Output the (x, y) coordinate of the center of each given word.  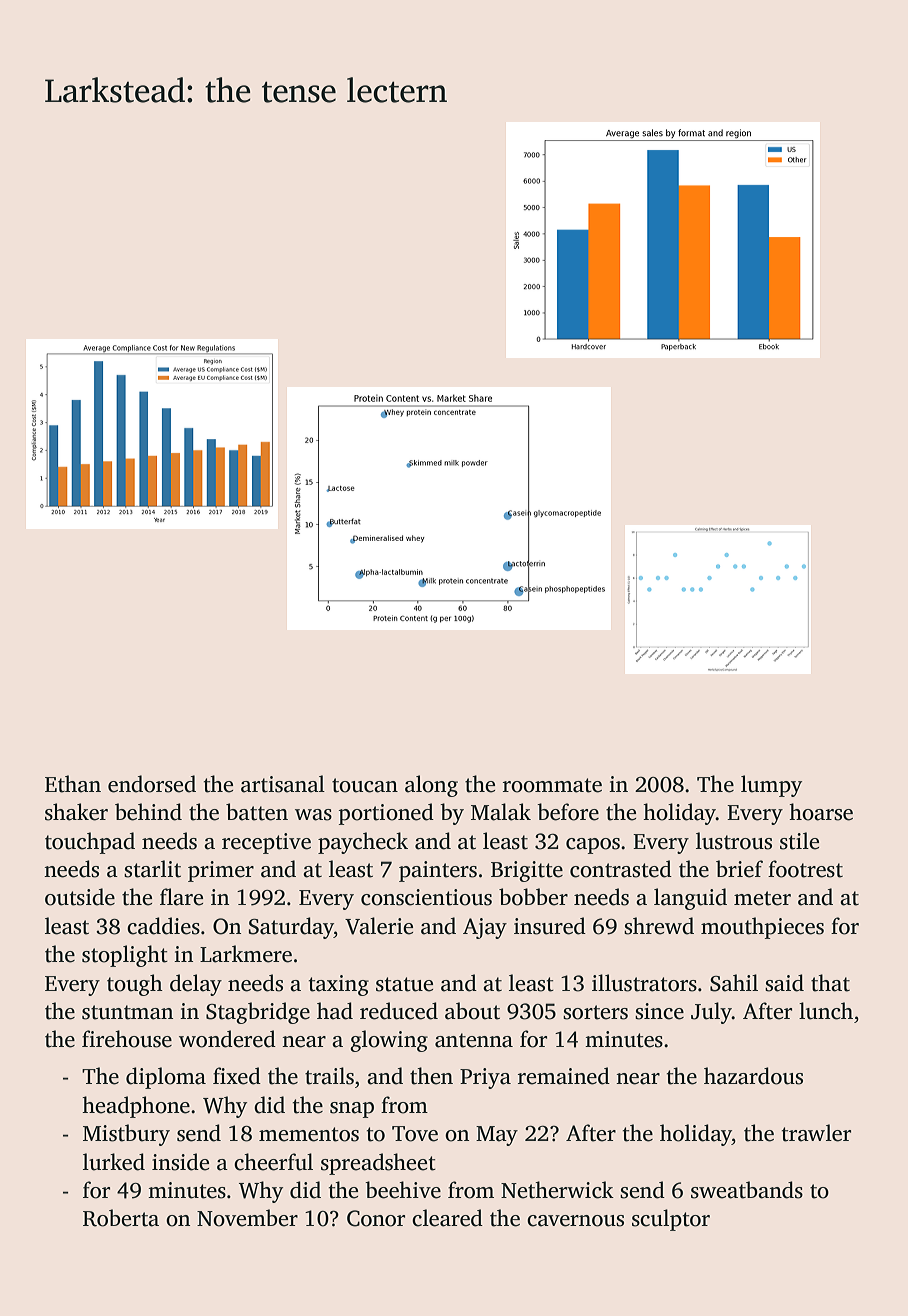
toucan (365, 785)
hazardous (753, 1076)
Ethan (73, 784)
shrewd (659, 926)
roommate (552, 785)
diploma (166, 1078)
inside (180, 1162)
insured (550, 926)
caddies (163, 926)
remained (564, 1076)
